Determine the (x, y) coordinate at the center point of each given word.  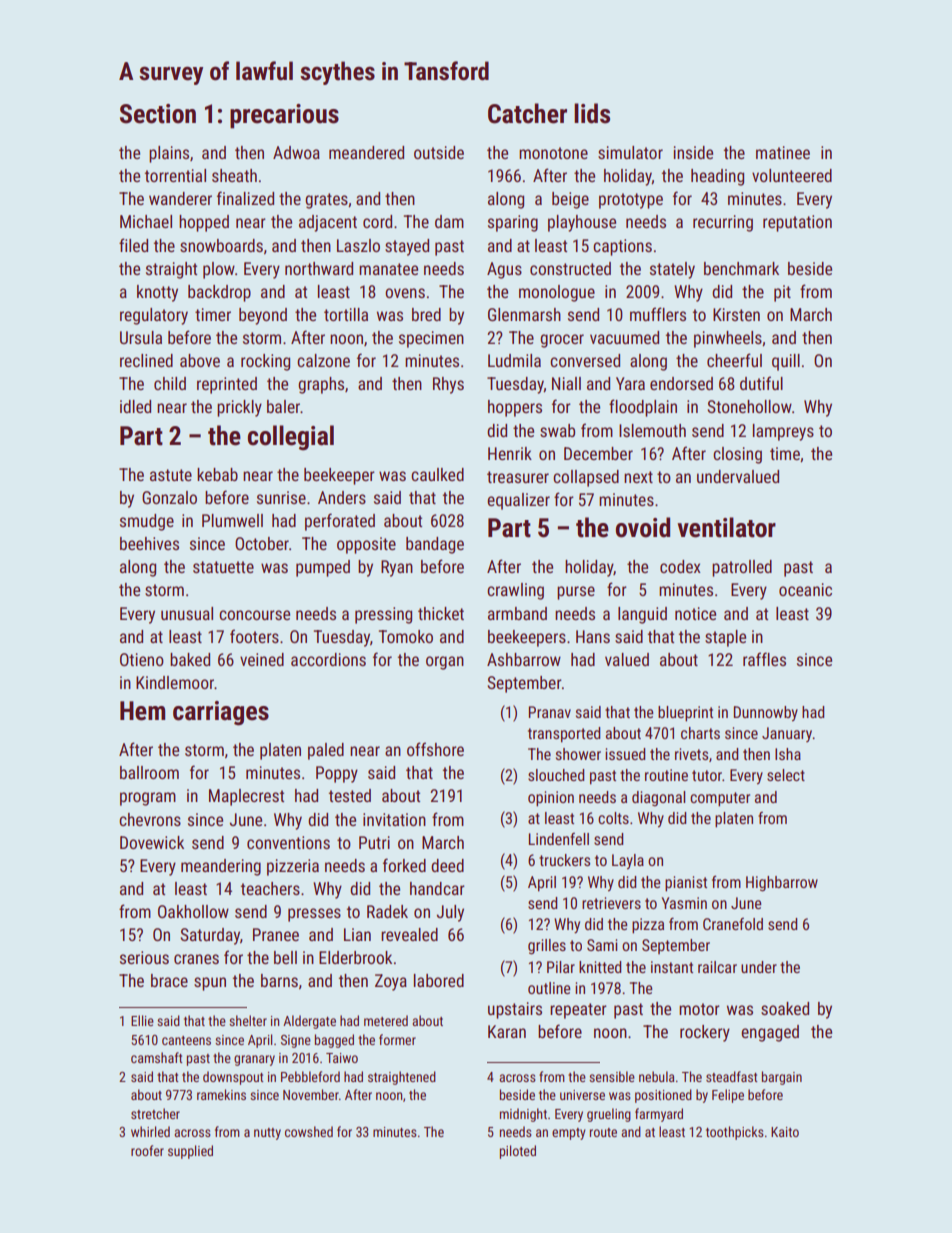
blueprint (685, 714)
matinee (783, 152)
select (786, 775)
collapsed (586, 478)
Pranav (549, 712)
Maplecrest (246, 797)
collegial (290, 438)
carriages (221, 713)
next (638, 477)
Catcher (527, 113)
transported (564, 735)
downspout (233, 1078)
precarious (284, 116)
